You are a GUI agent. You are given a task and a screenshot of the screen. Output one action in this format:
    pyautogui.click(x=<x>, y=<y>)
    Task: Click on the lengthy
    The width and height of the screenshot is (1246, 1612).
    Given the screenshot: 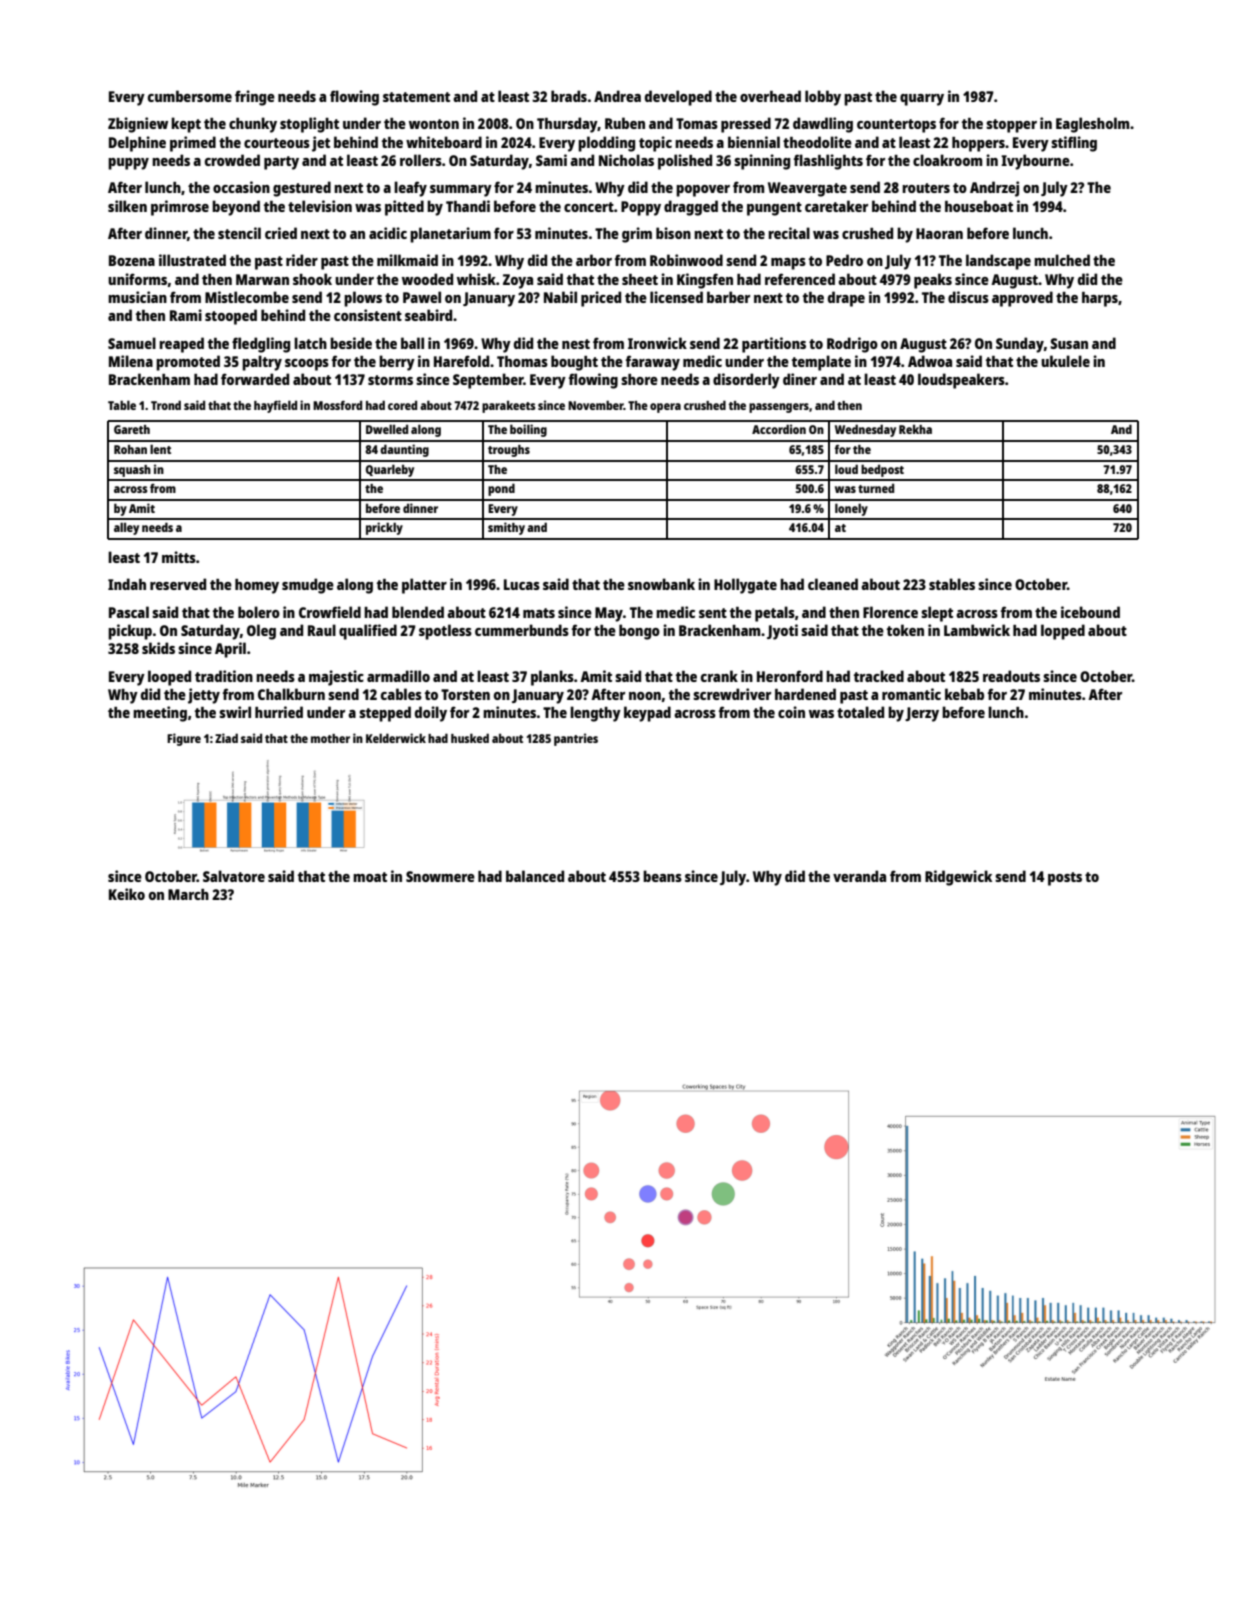 What is the action you would take?
    pyautogui.click(x=595, y=714)
